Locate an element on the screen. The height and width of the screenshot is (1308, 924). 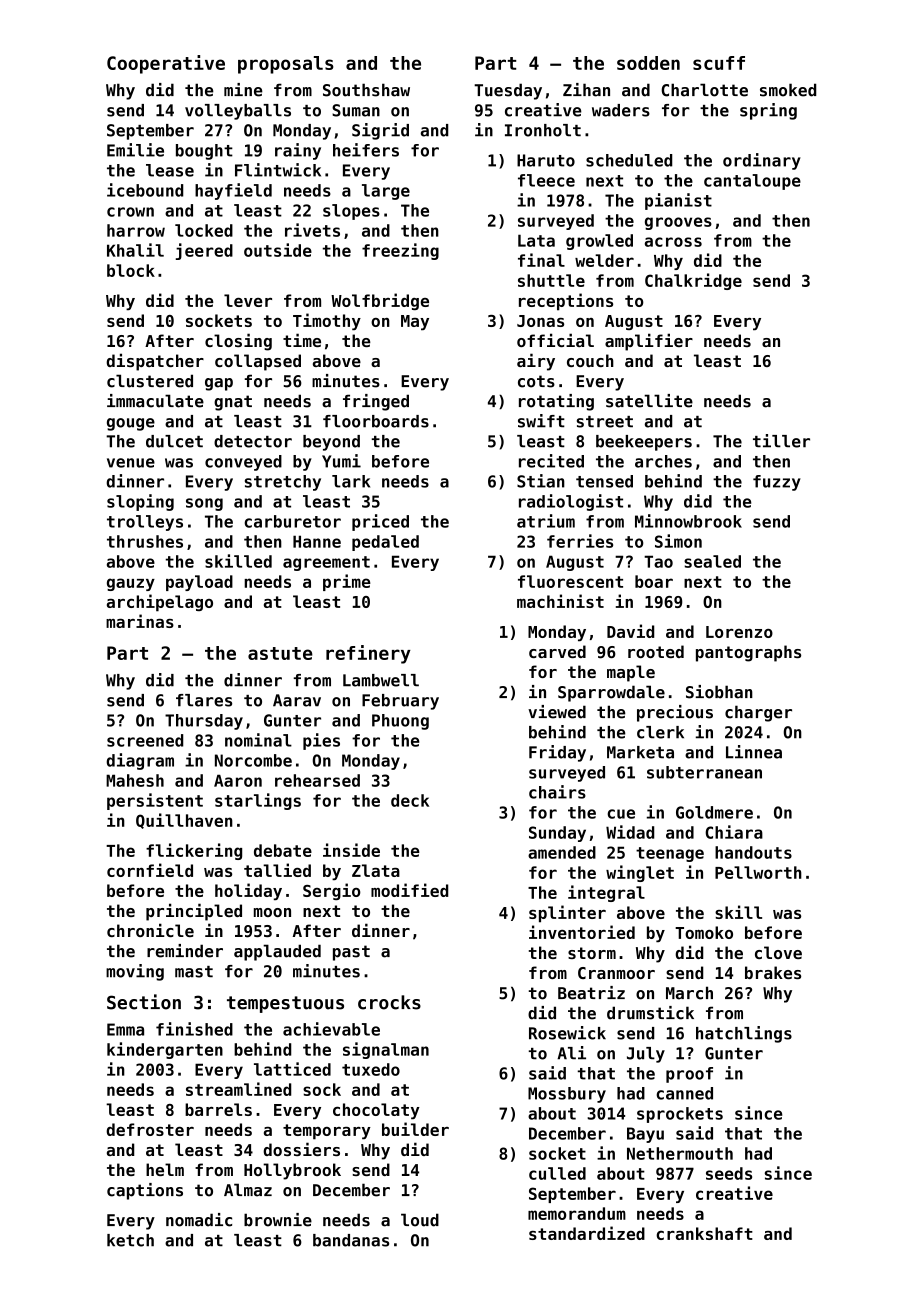
clerk is located at coordinates (660, 732).
